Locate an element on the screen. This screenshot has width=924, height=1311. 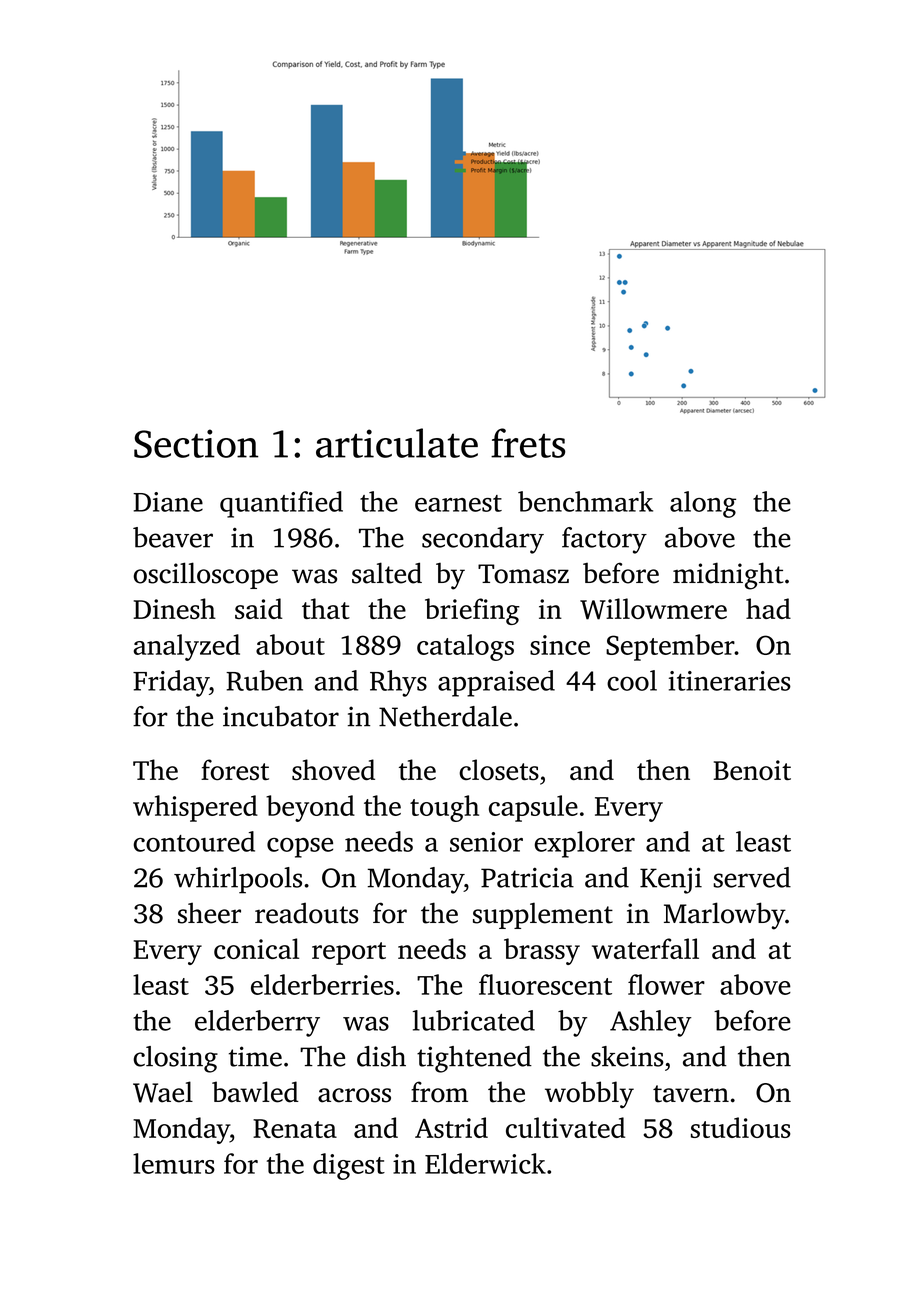
studious is located at coordinates (741, 1127).
